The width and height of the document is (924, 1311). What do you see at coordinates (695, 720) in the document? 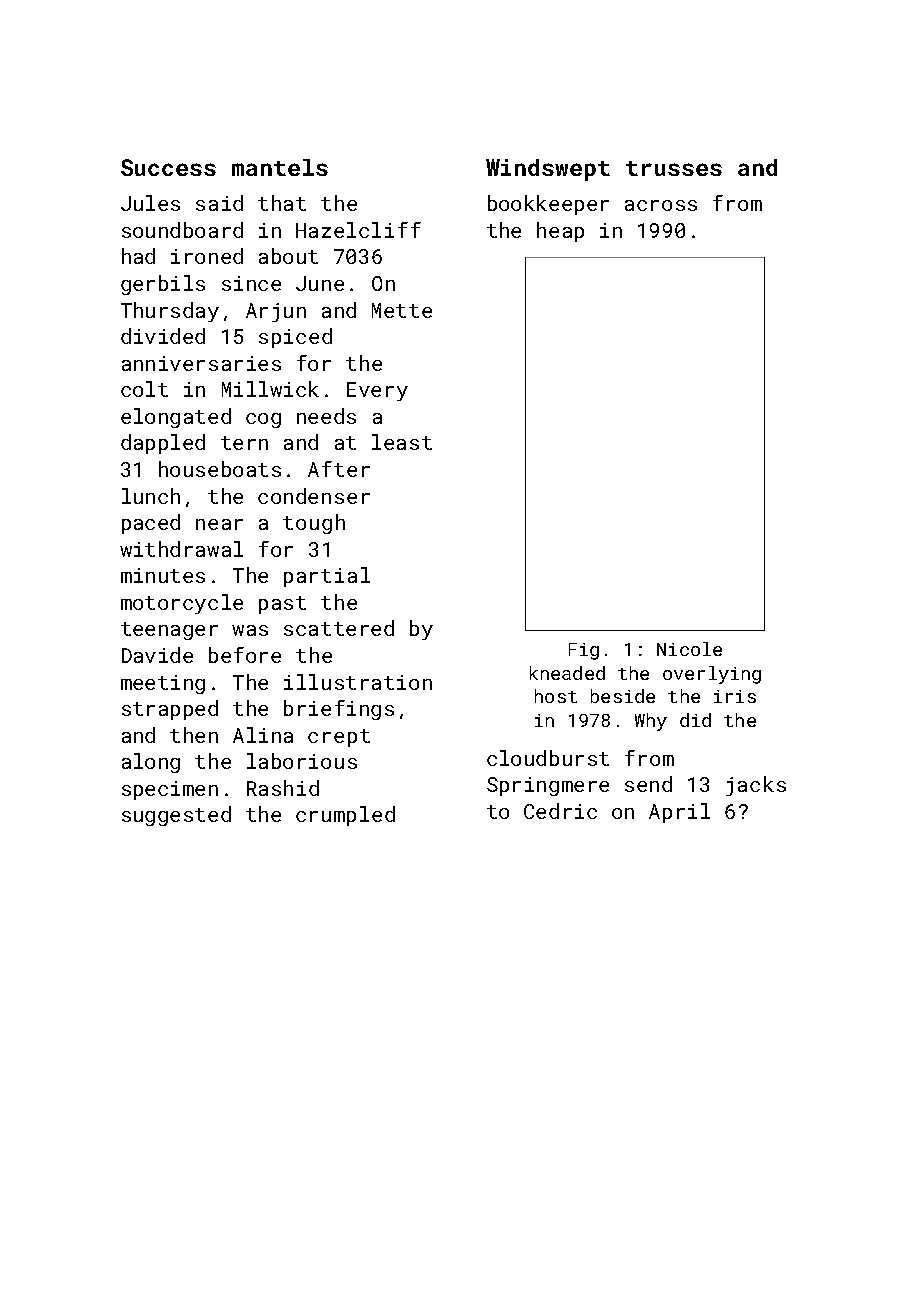
I see `did` at bounding box center [695, 720].
